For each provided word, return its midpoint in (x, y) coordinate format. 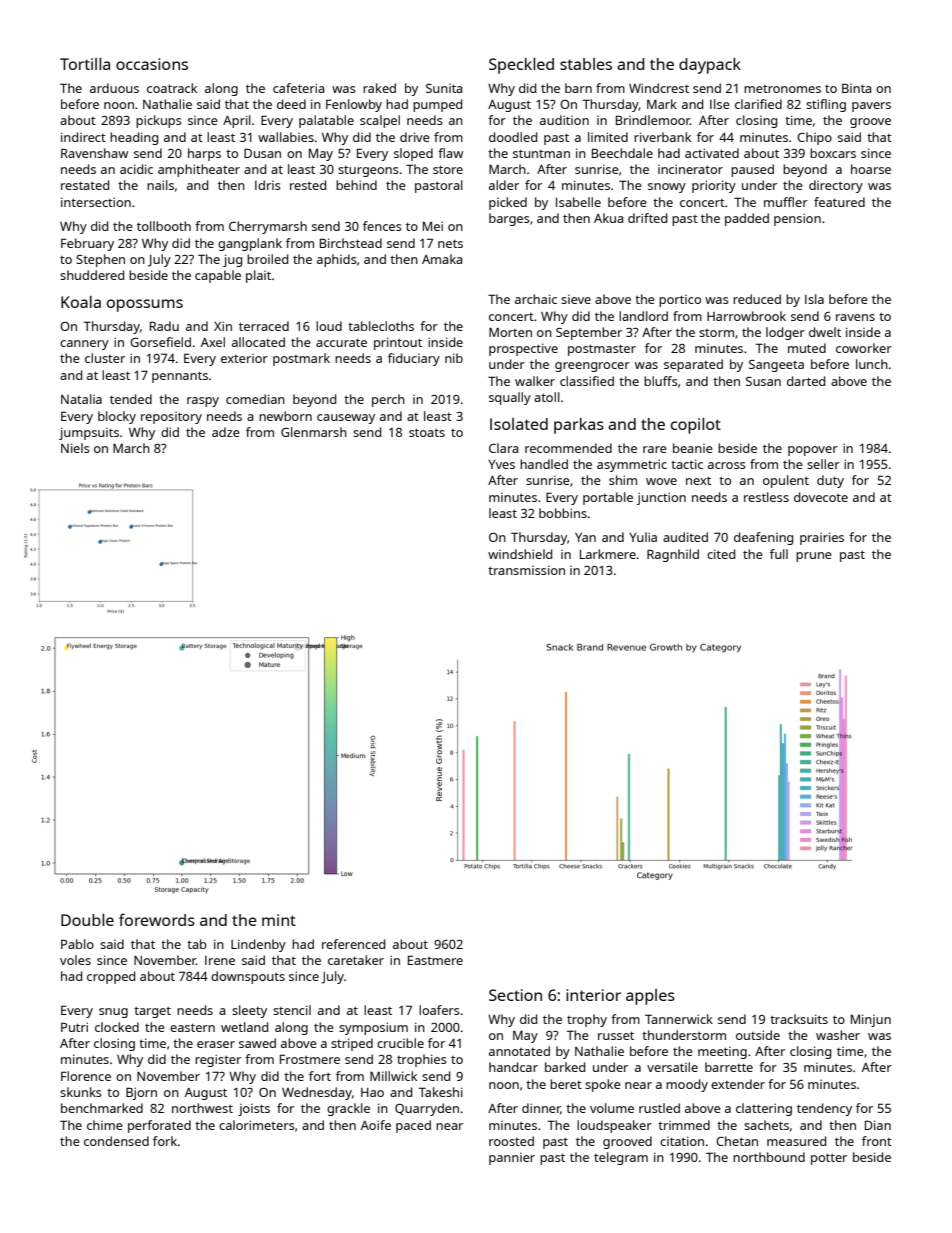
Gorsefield (160, 342)
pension (797, 219)
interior (593, 995)
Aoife (376, 1125)
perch (388, 400)
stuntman (541, 153)
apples (650, 997)
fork (165, 1141)
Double (87, 920)
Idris (268, 185)
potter (829, 1159)
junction (661, 498)
